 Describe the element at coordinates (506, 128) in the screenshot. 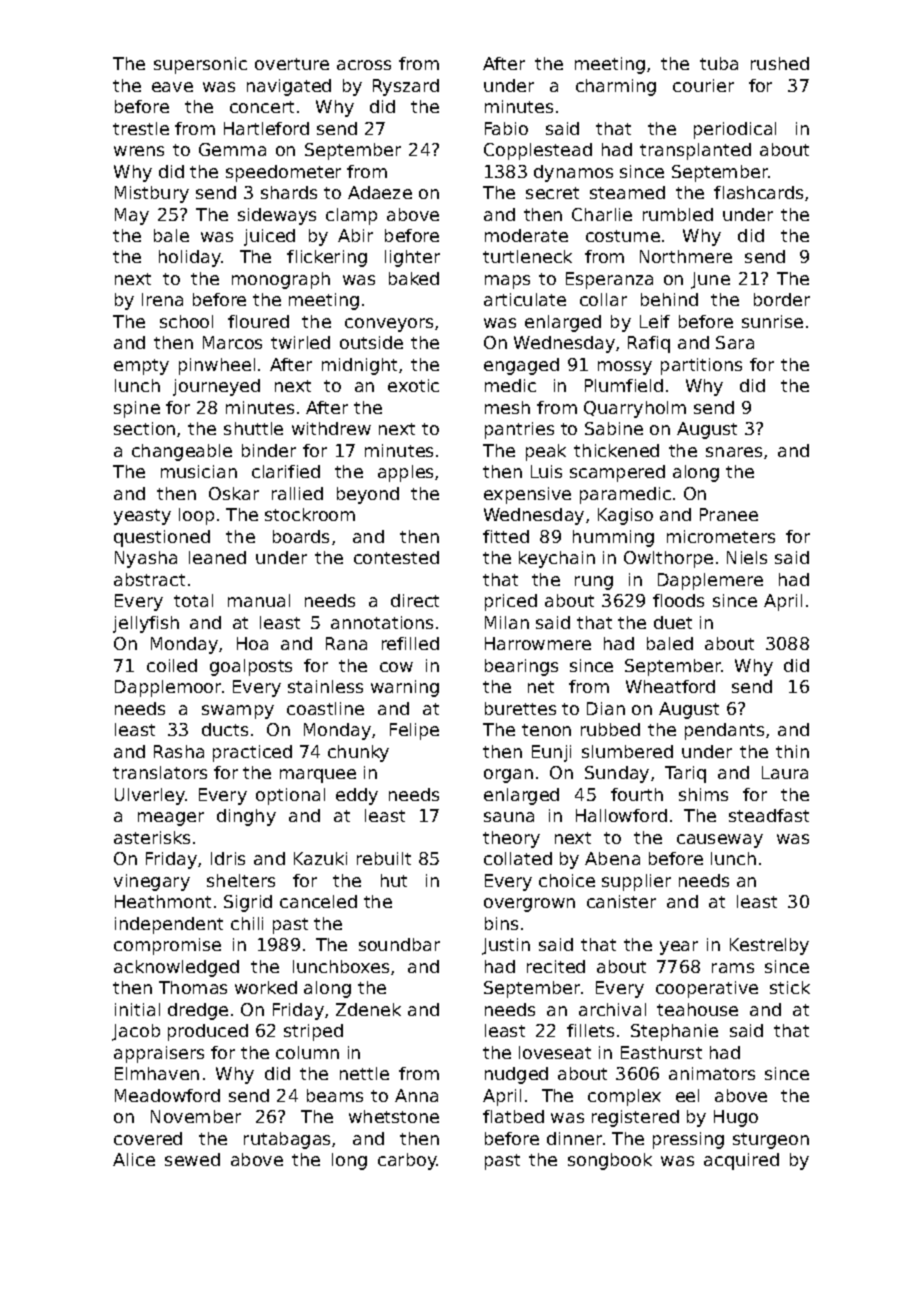

I see `Fabio` at that location.
